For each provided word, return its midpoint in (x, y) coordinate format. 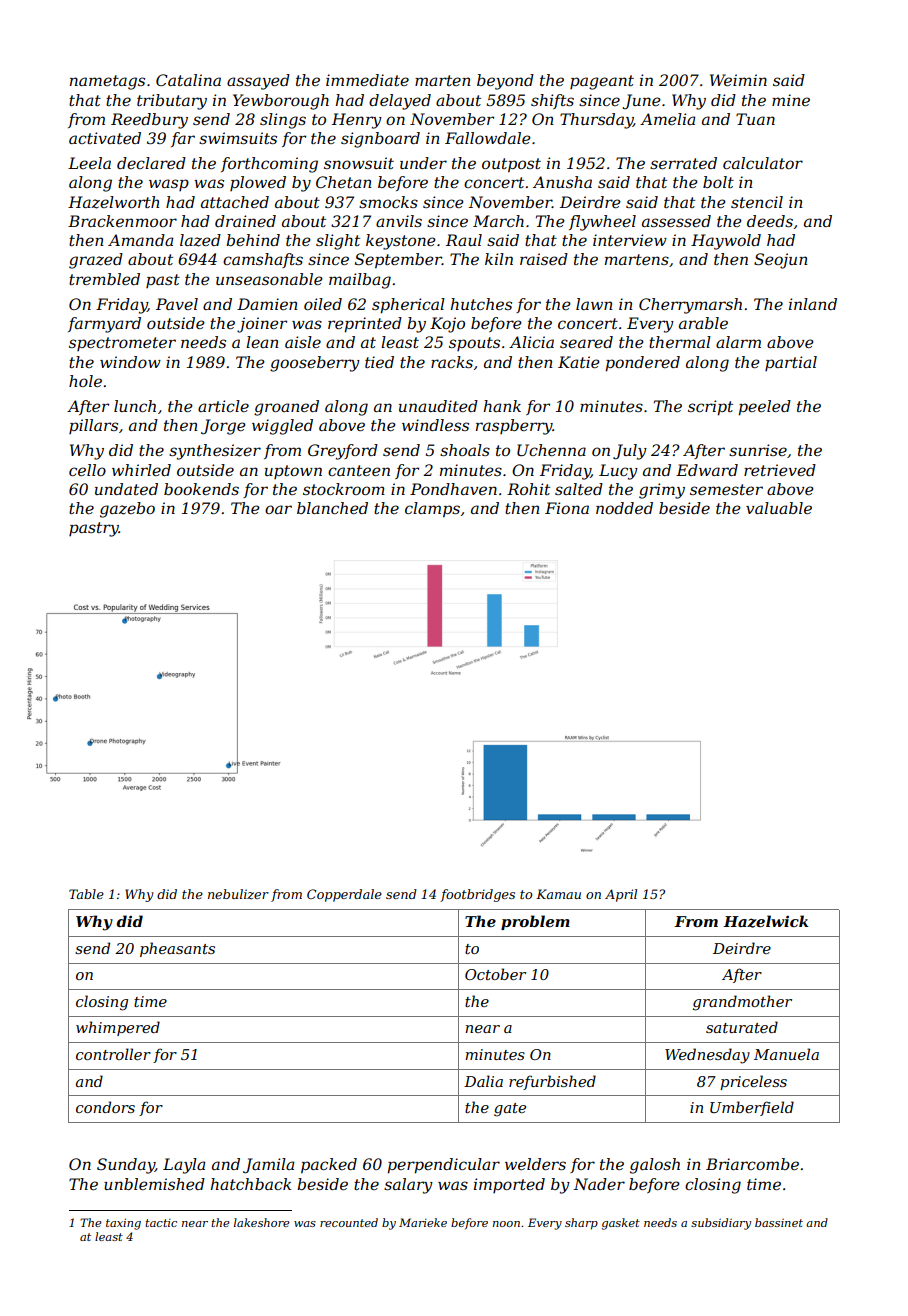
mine (791, 100)
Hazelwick (766, 921)
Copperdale (344, 895)
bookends (201, 489)
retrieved (780, 470)
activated (105, 138)
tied (379, 362)
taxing (123, 1224)
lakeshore (262, 1222)
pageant (602, 82)
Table (86, 894)
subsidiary (721, 1224)
